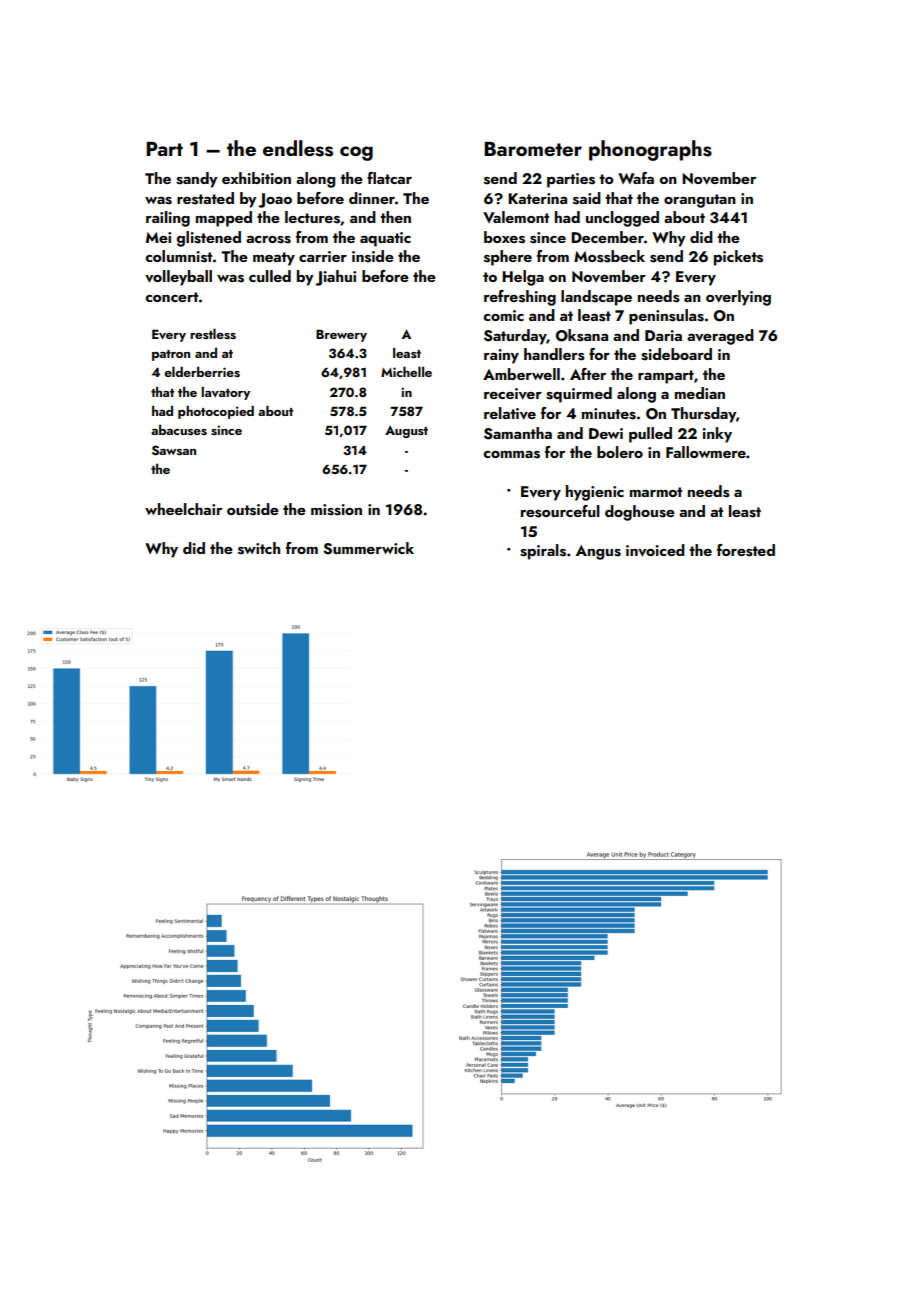  I want to click on Summerwick, so click(368, 548).
